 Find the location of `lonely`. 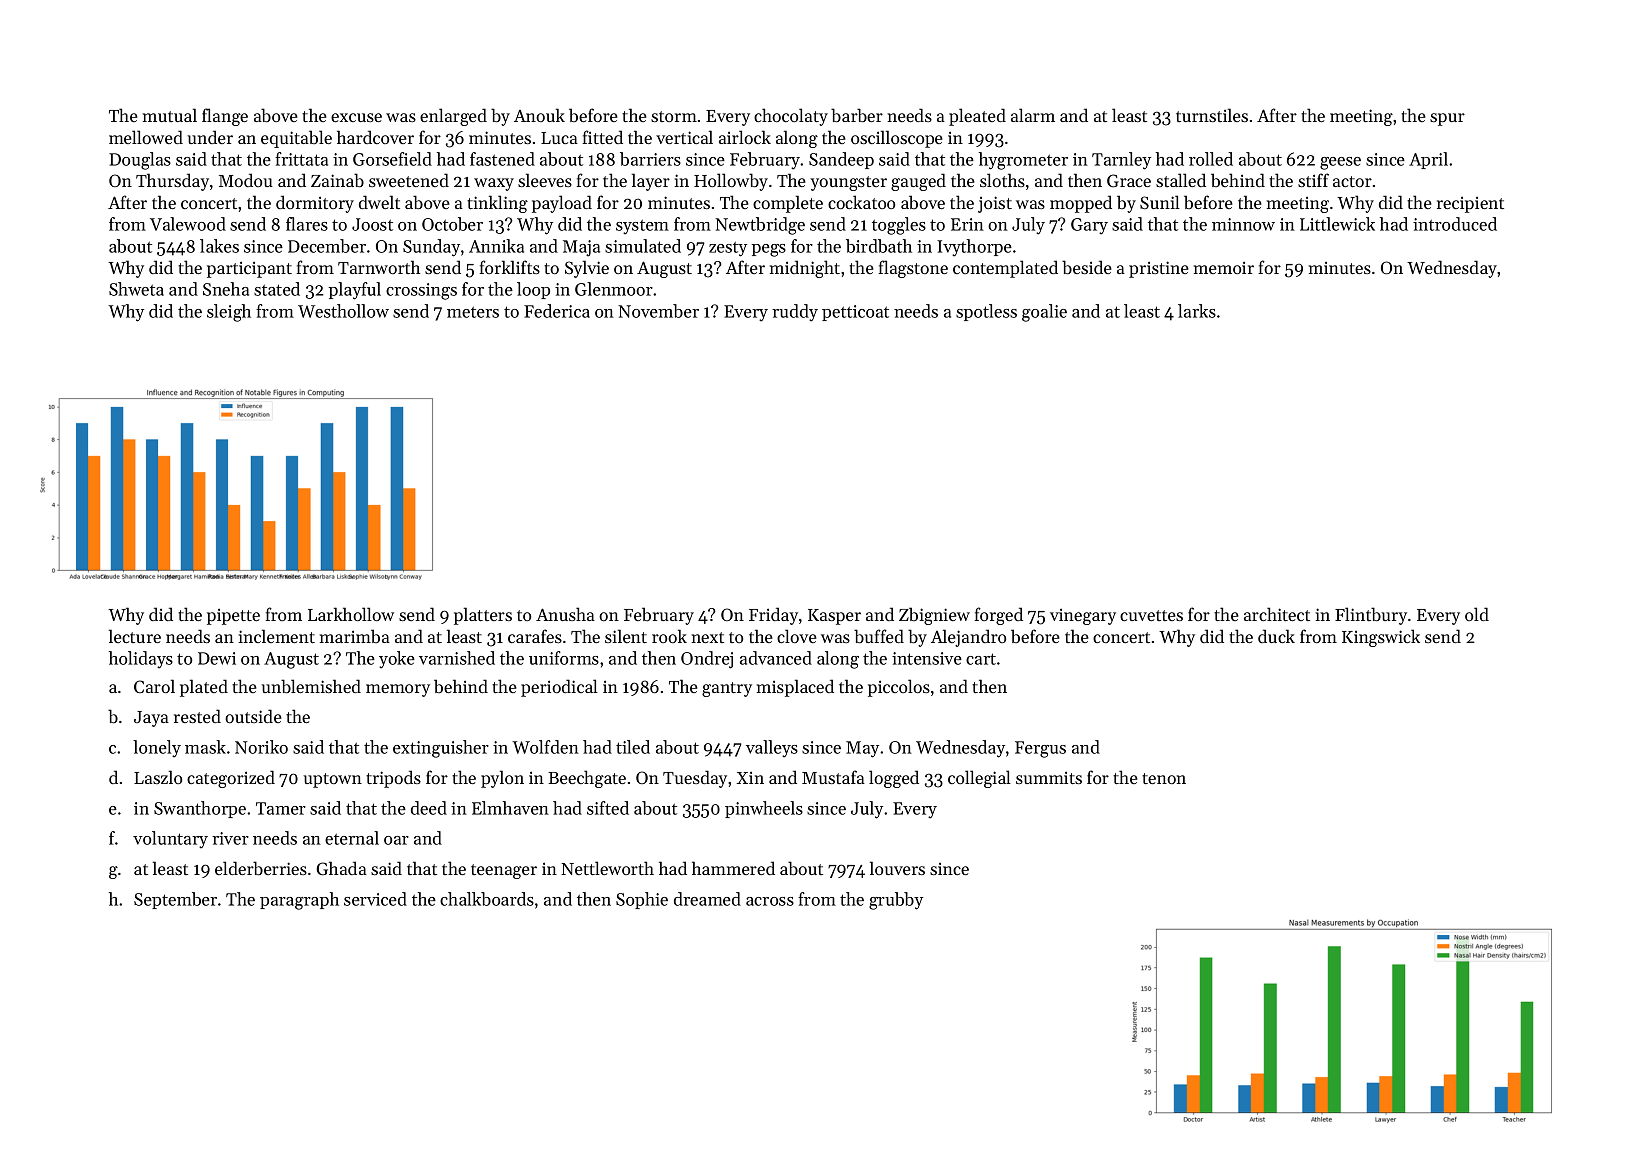

lonely is located at coordinates (157, 749).
